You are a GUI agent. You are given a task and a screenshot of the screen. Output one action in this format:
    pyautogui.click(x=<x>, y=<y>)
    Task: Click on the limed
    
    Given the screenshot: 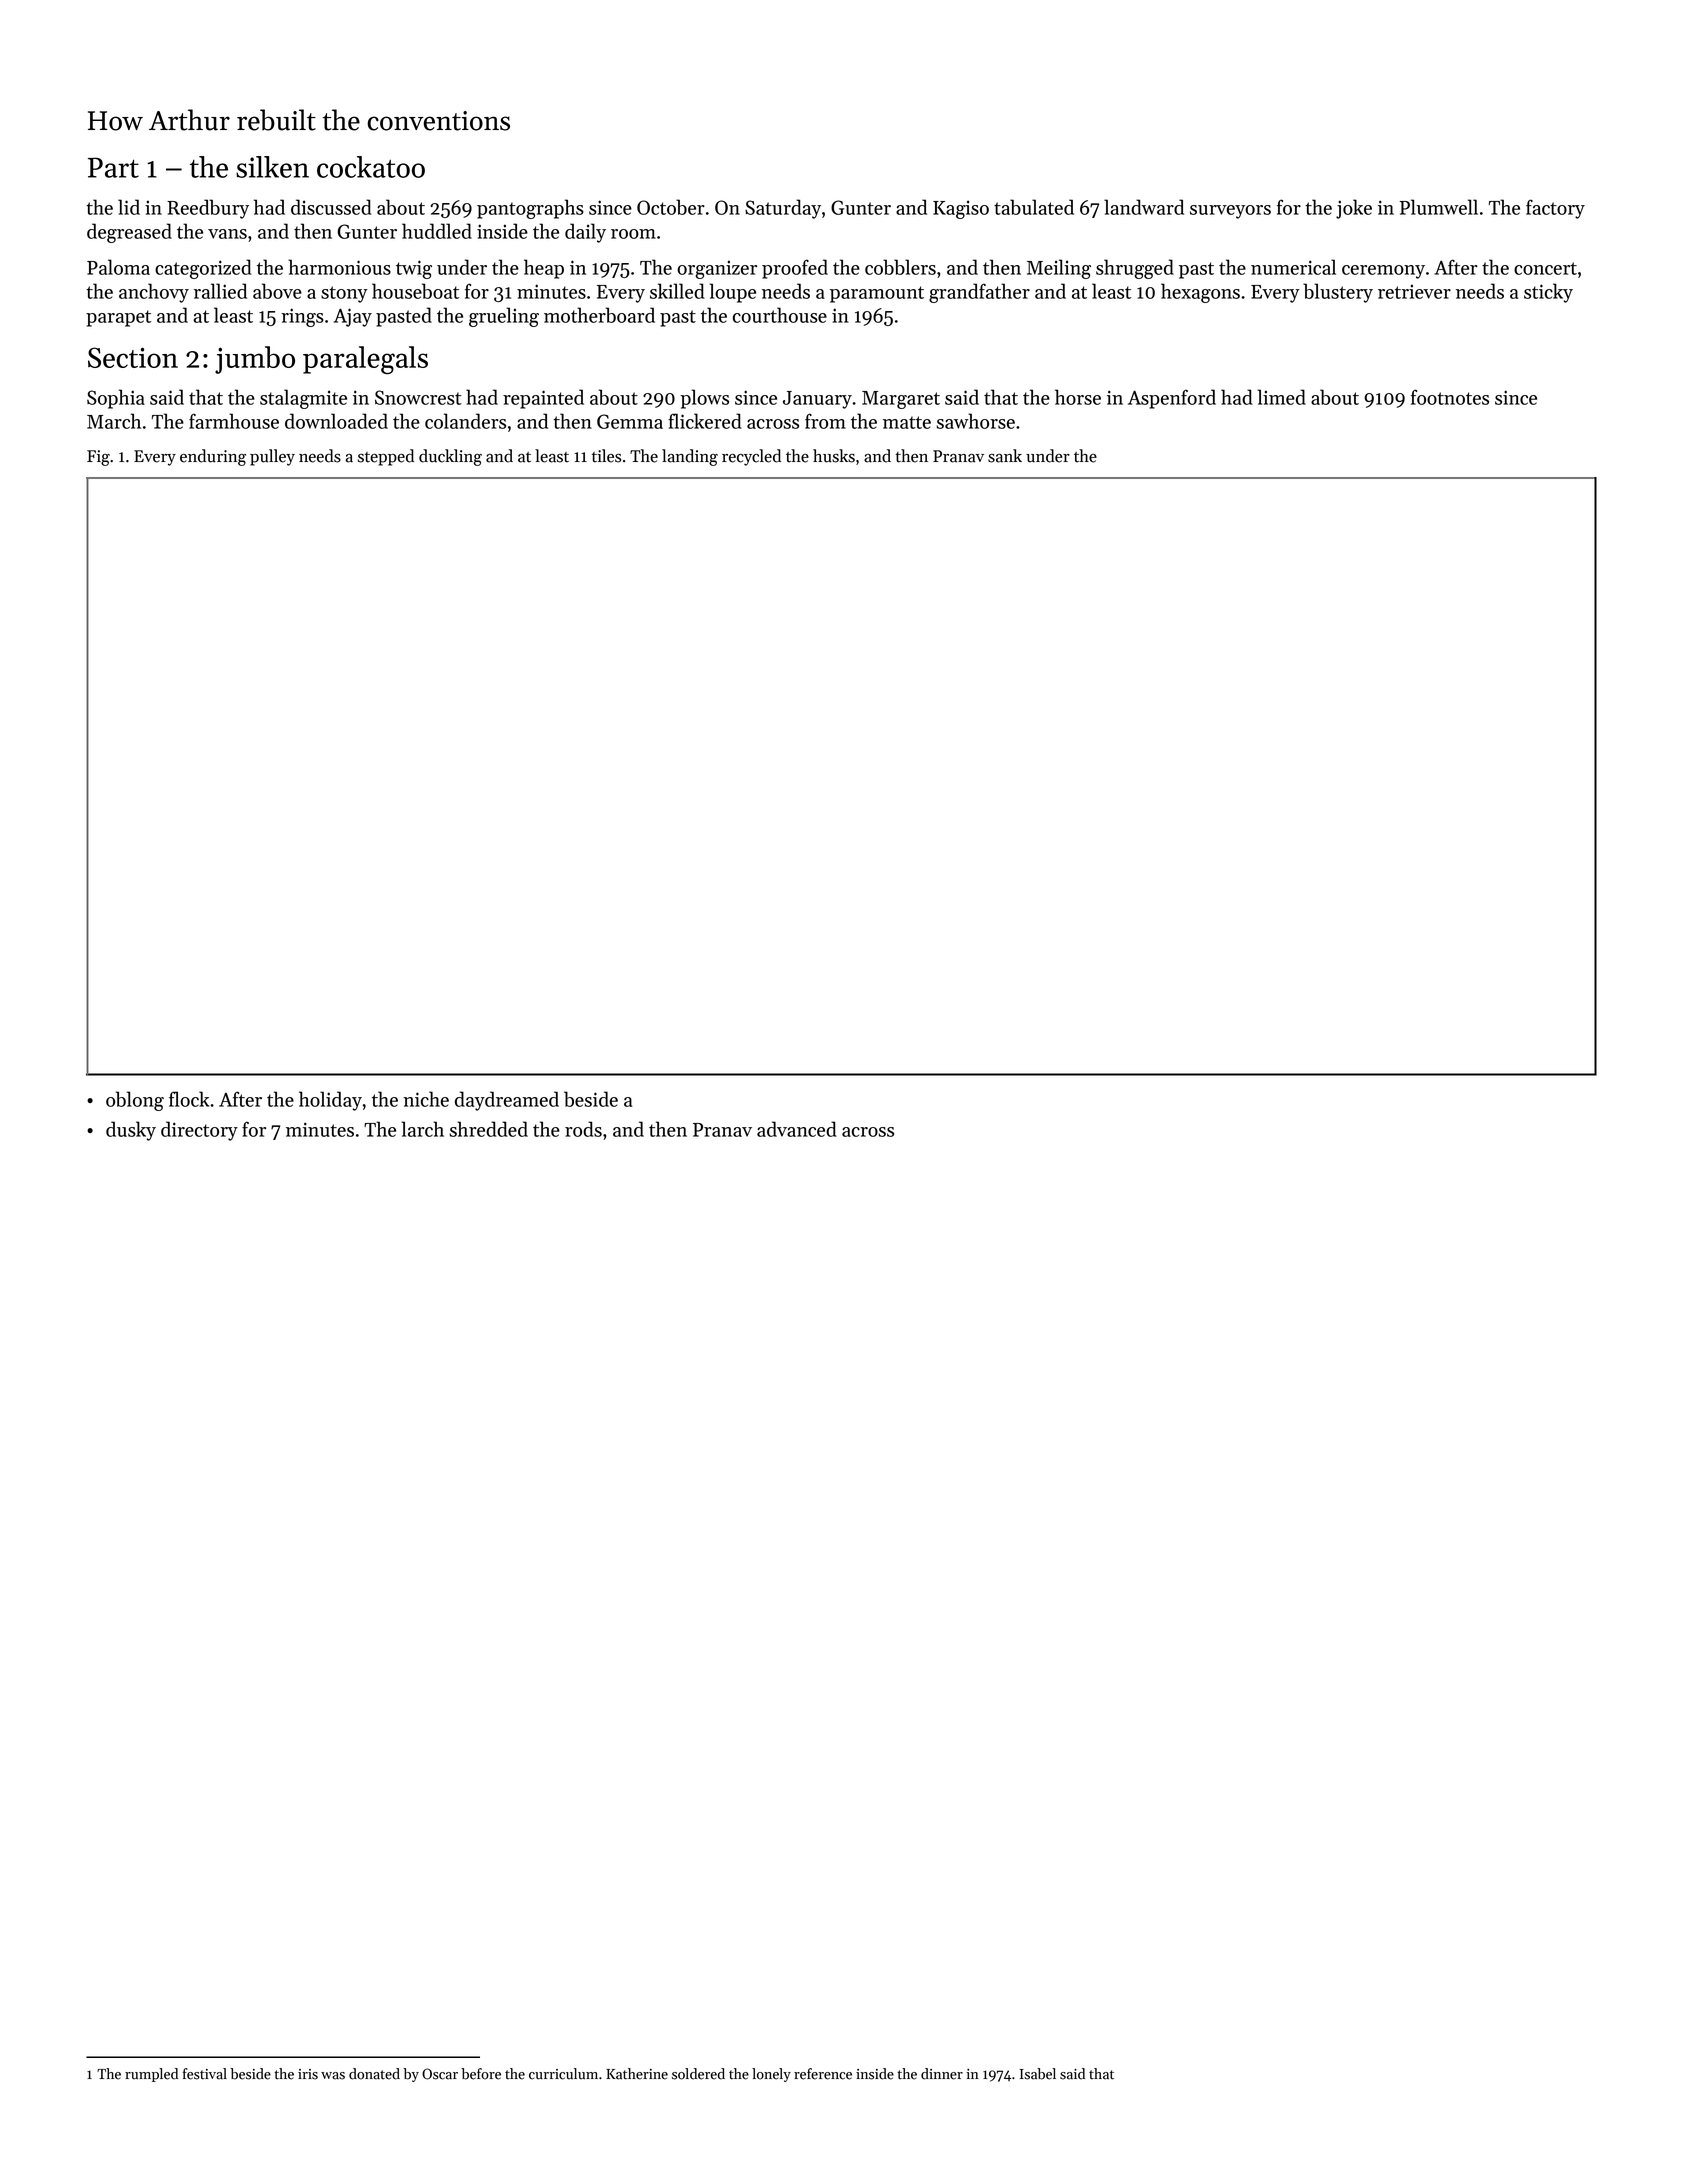 What is the action you would take?
    pyautogui.click(x=1281, y=397)
